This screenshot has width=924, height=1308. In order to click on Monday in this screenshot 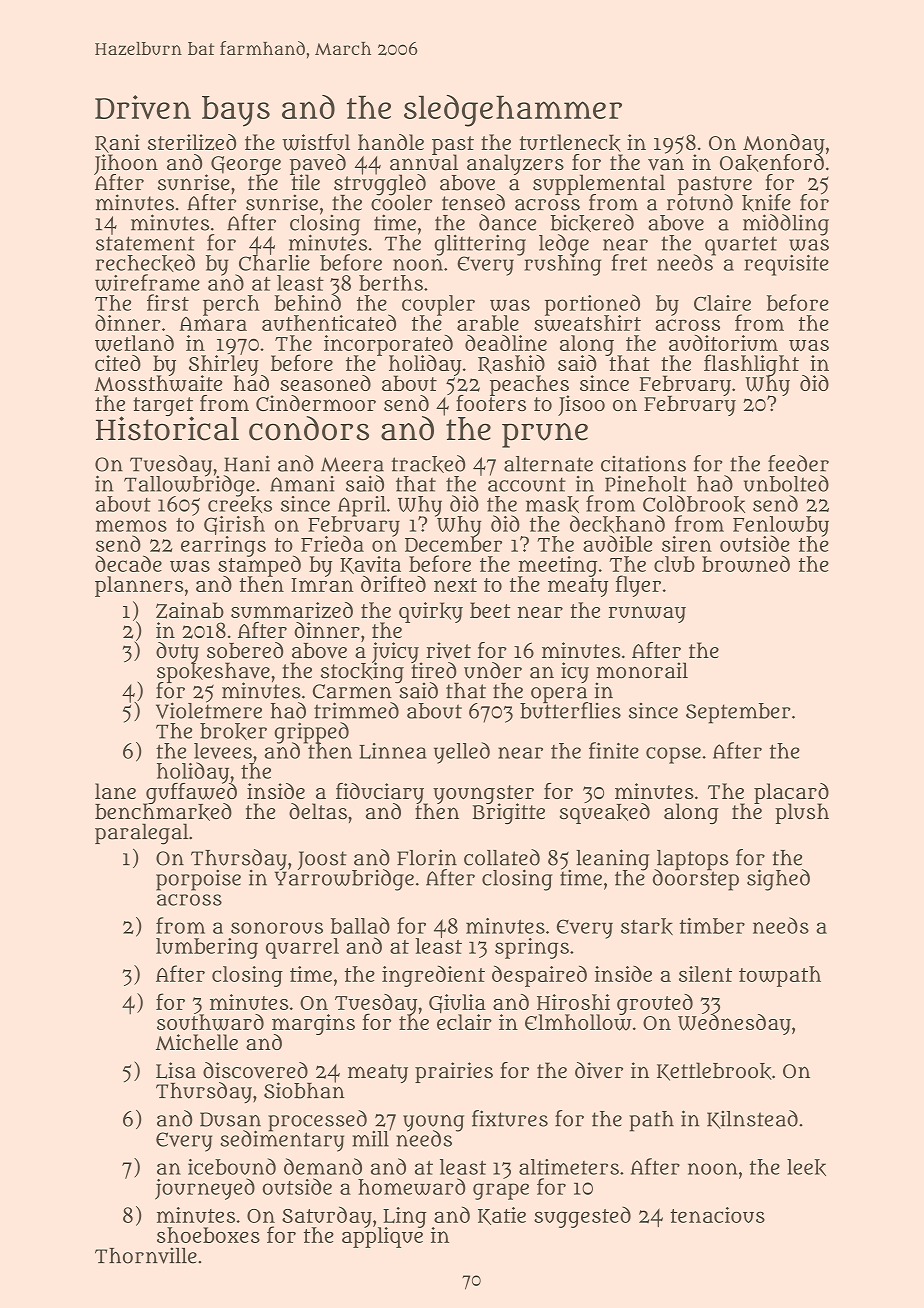, I will do `click(784, 144)`.
